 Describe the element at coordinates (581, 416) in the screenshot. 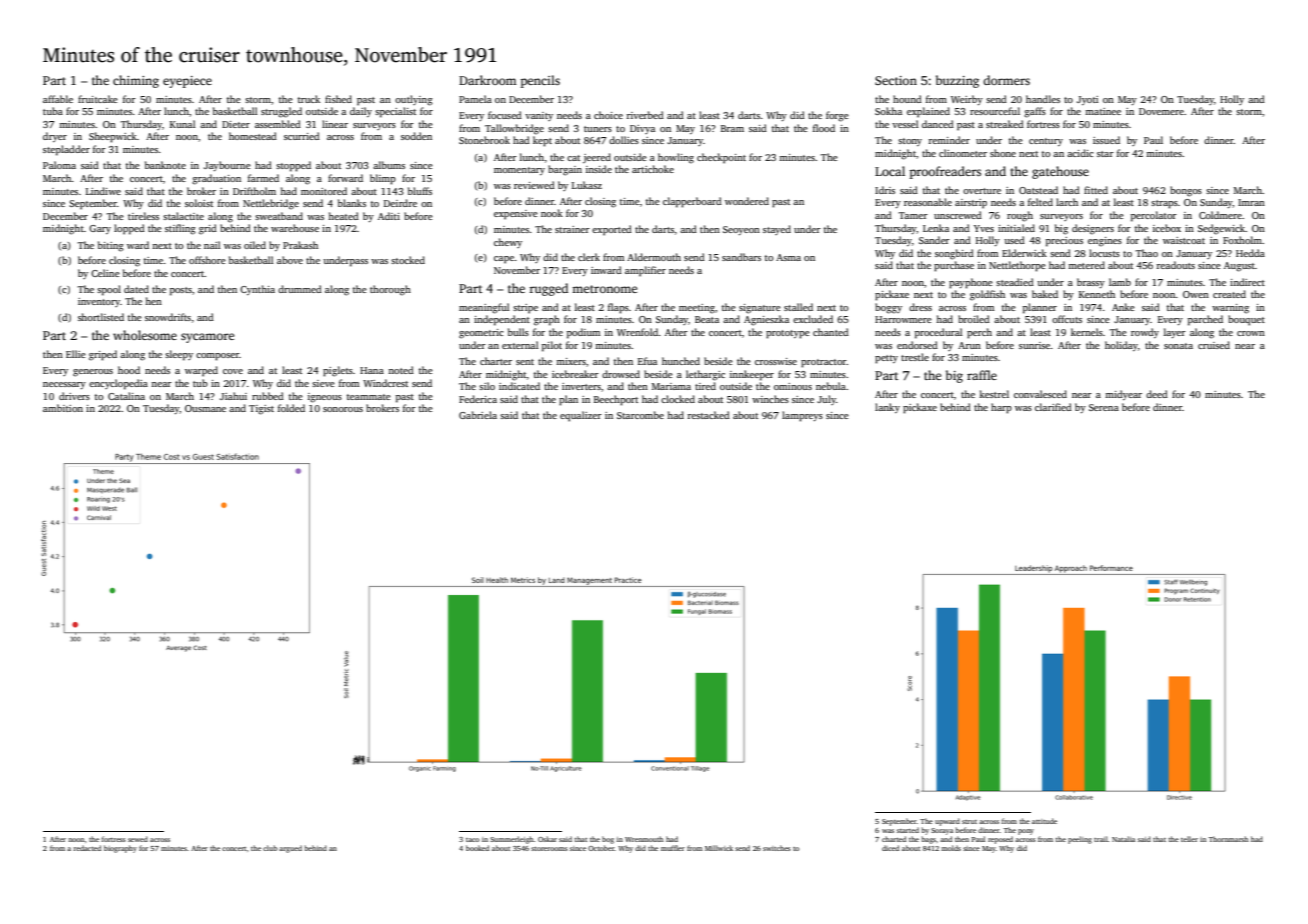

I see `equalizer` at that location.
